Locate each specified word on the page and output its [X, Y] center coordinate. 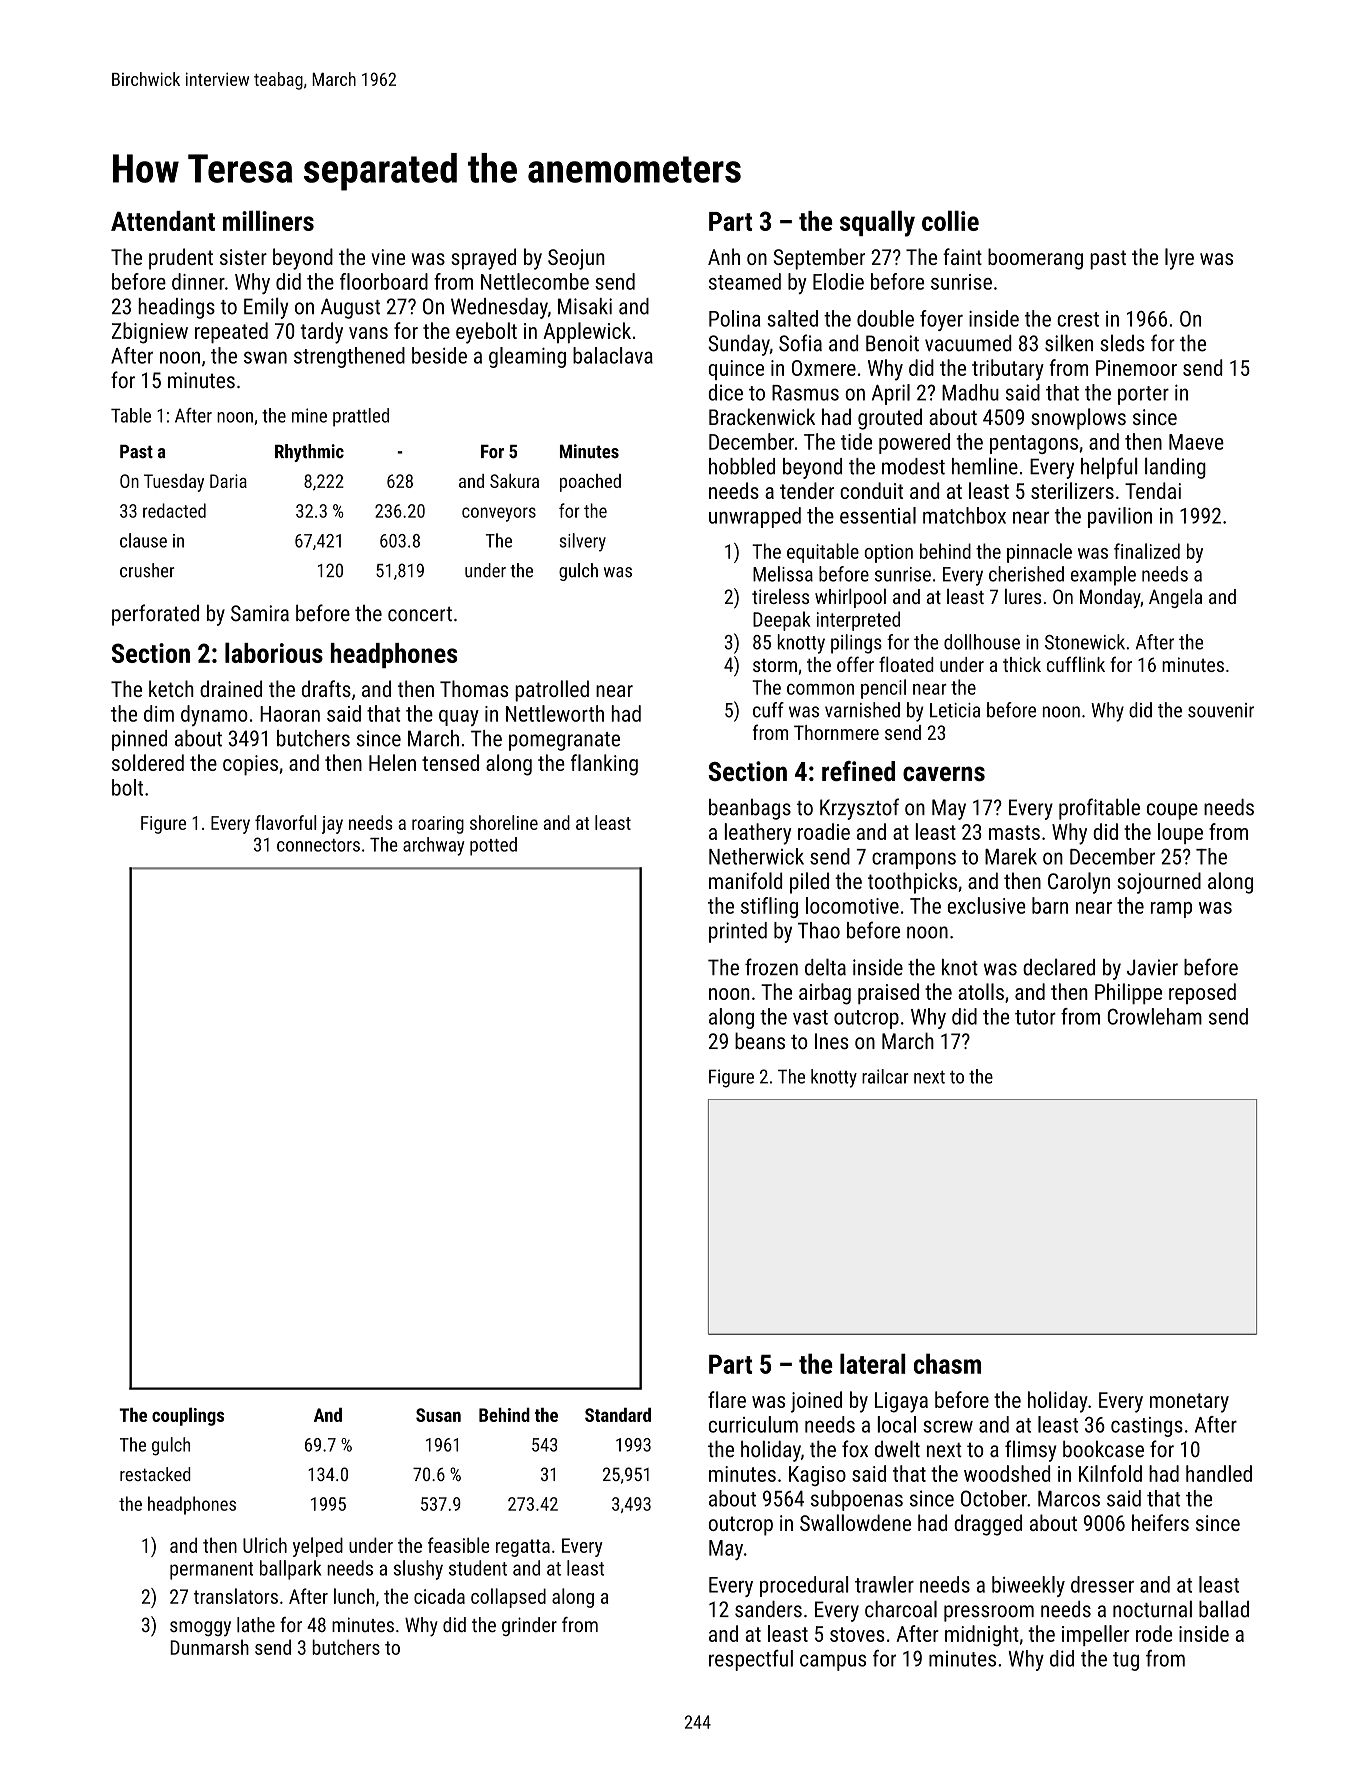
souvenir [1221, 710]
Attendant [163, 221]
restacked [155, 1474]
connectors [318, 845]
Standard [618, 1415]
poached [590, 483]
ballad [1224, 1609]
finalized [1147, 551]
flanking [604, 765]
